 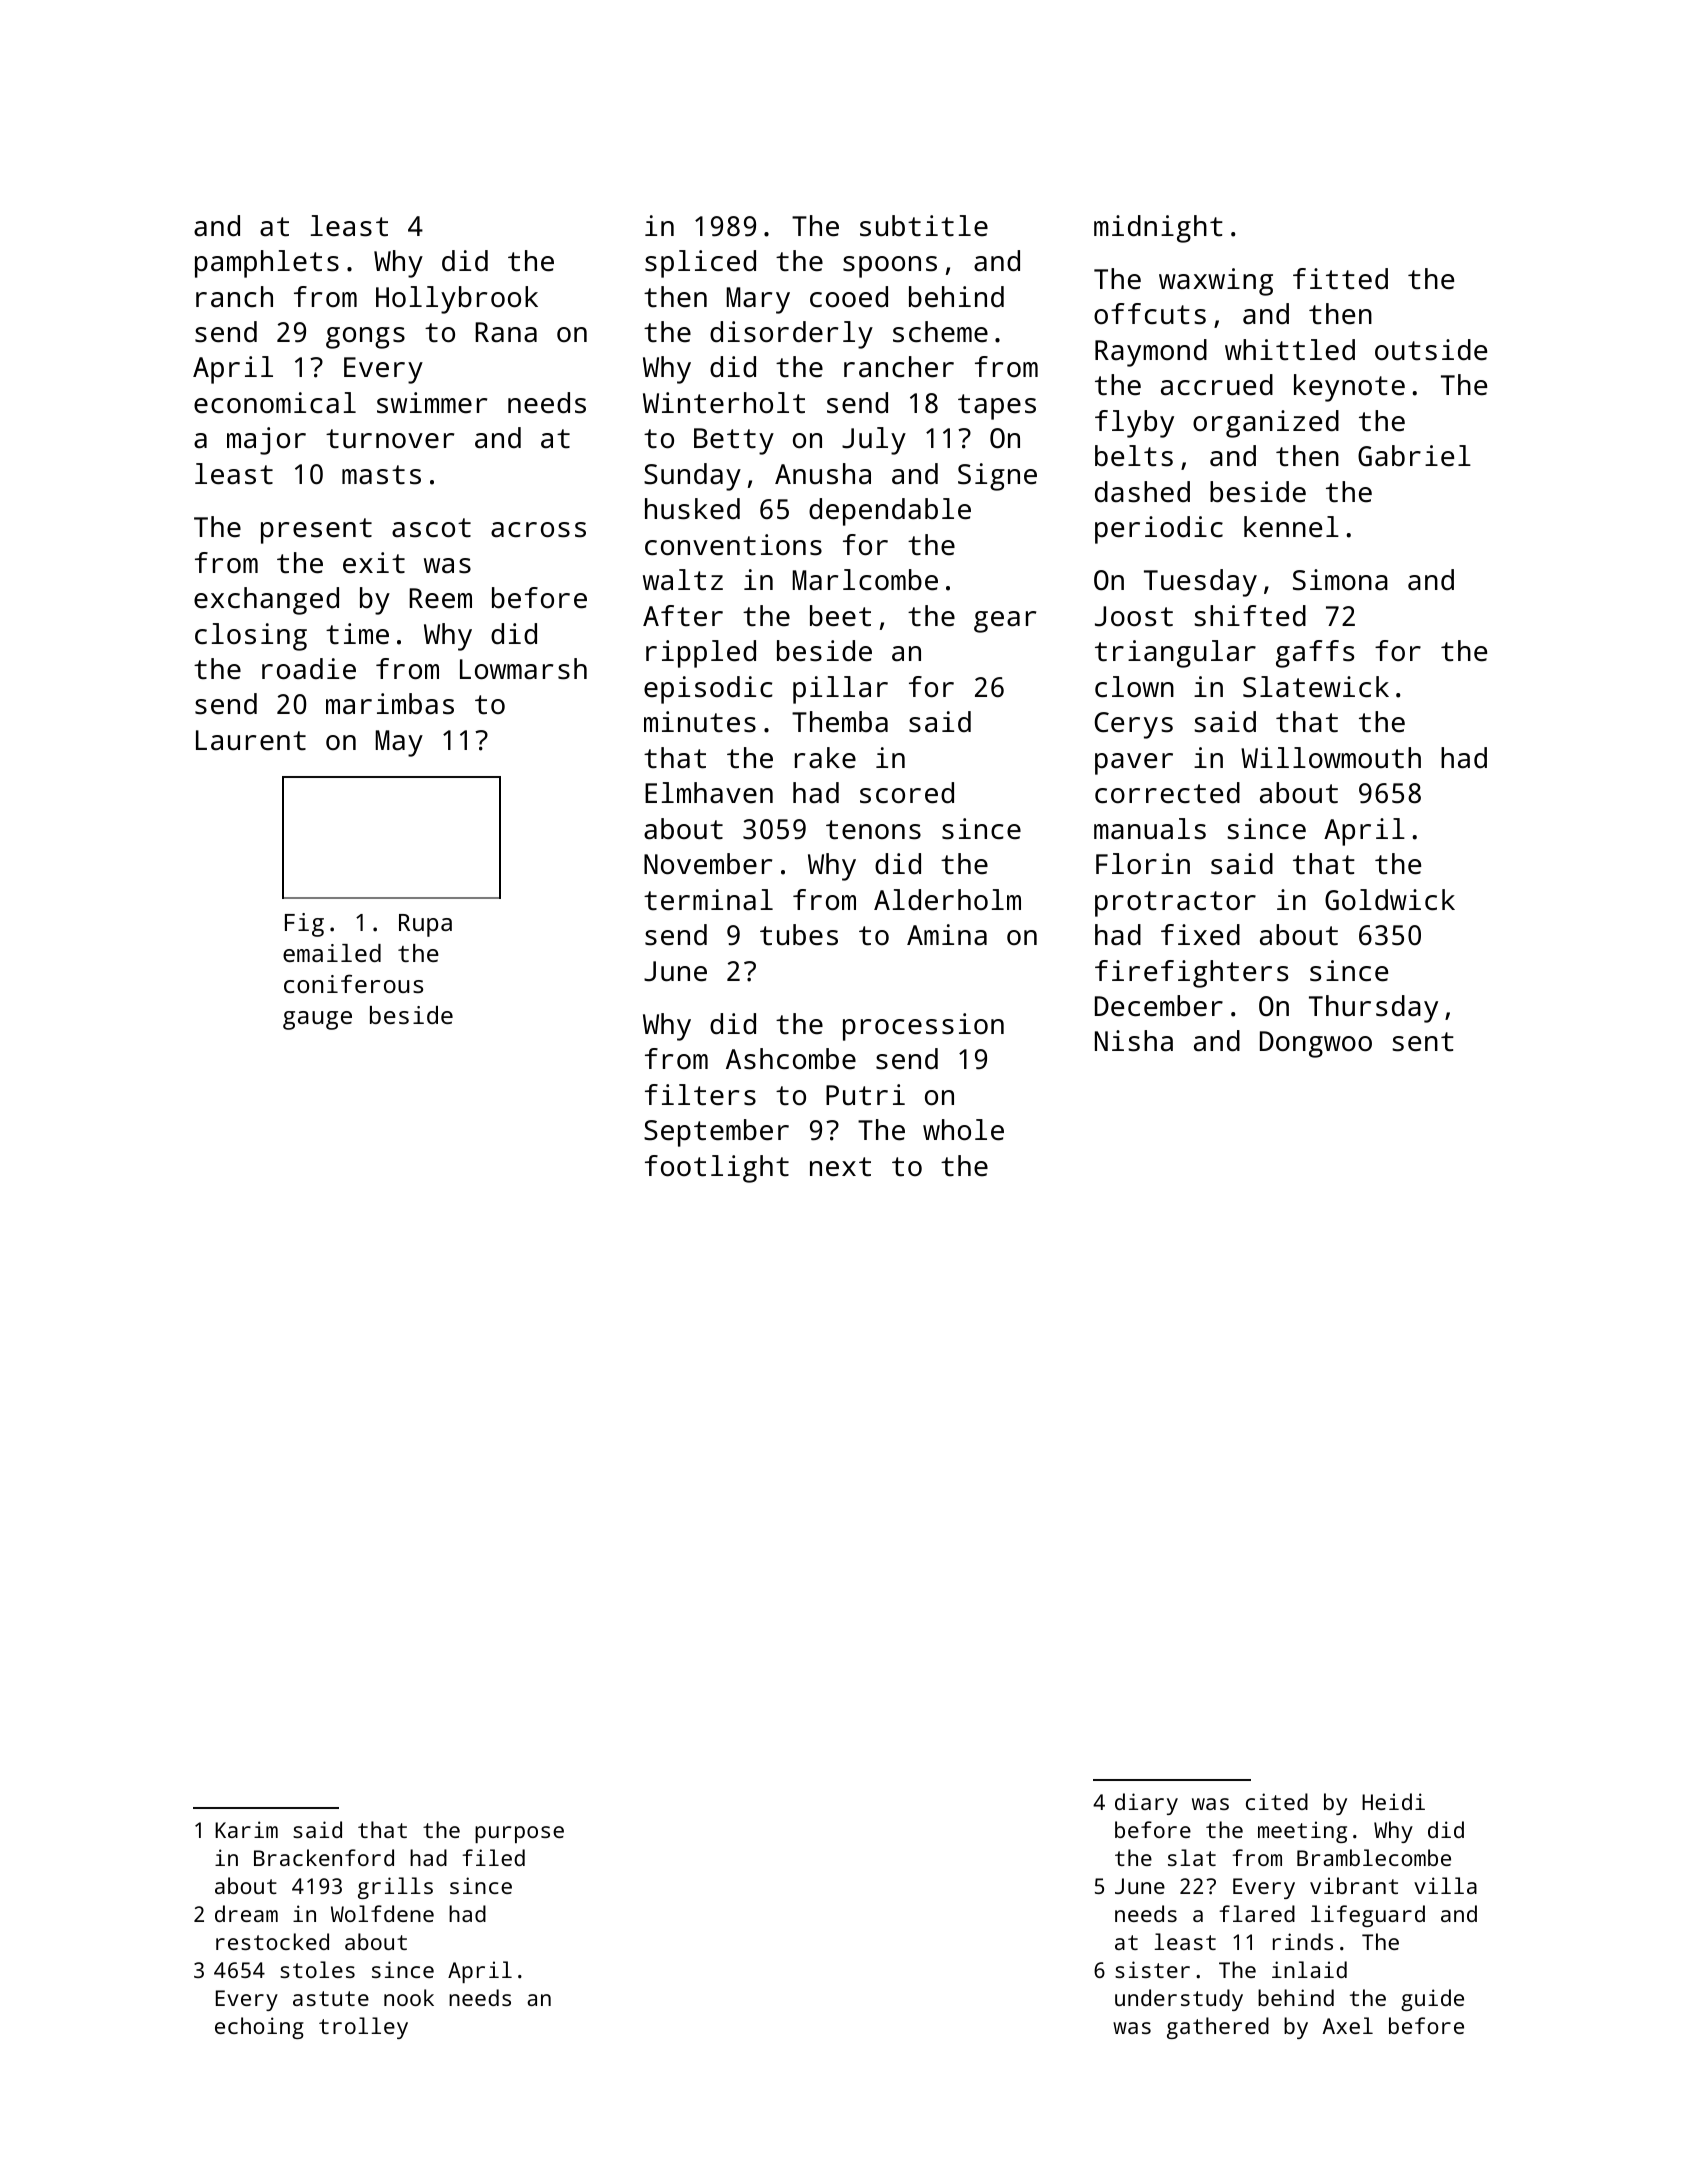 What do you see at coordinates (1316, 1044) in the screenshot?
I see `Dongwoo` at bounding box center [1316, 1044].
